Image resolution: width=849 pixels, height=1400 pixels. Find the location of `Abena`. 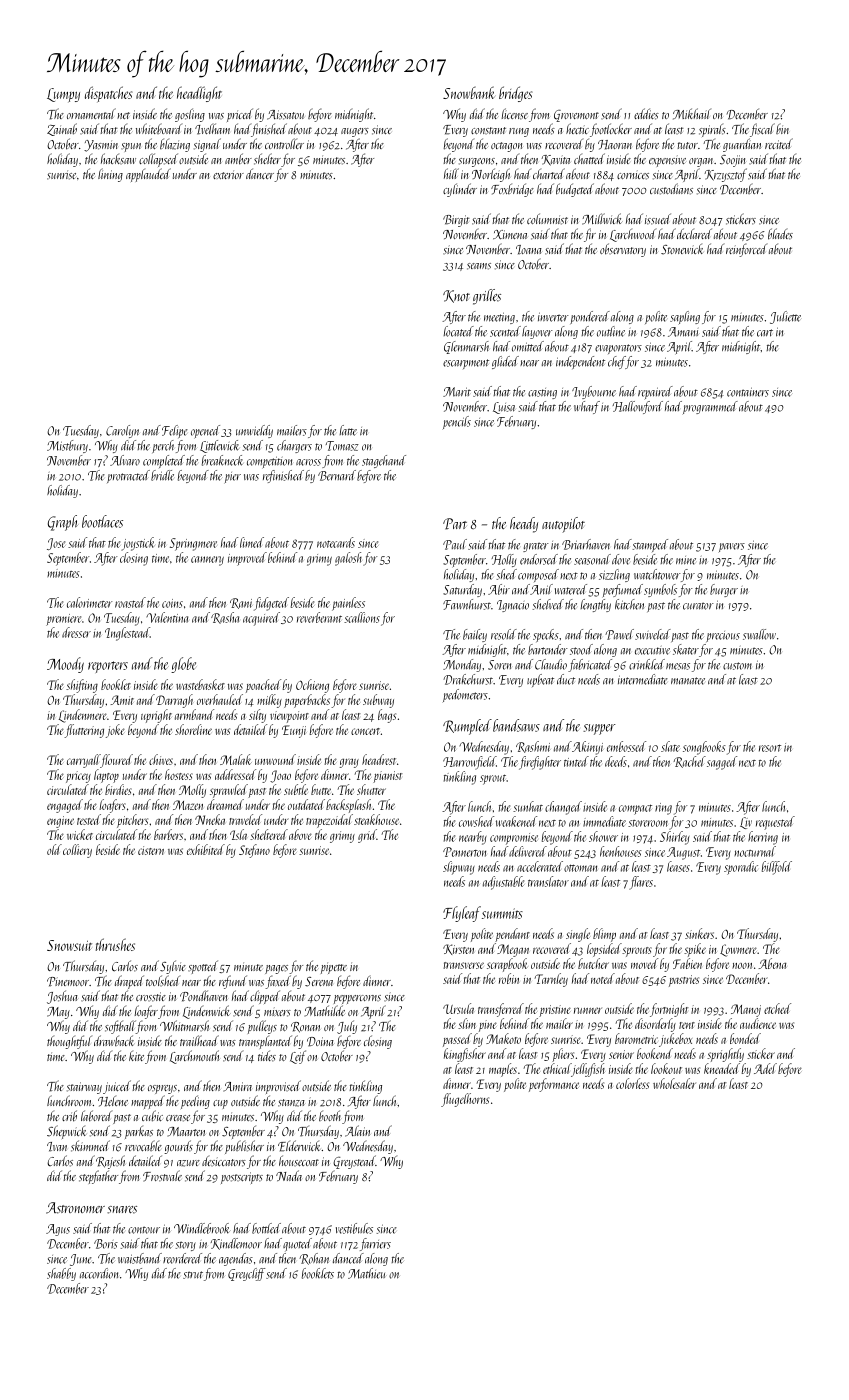

Abena is located at coordinates (772, 963).
